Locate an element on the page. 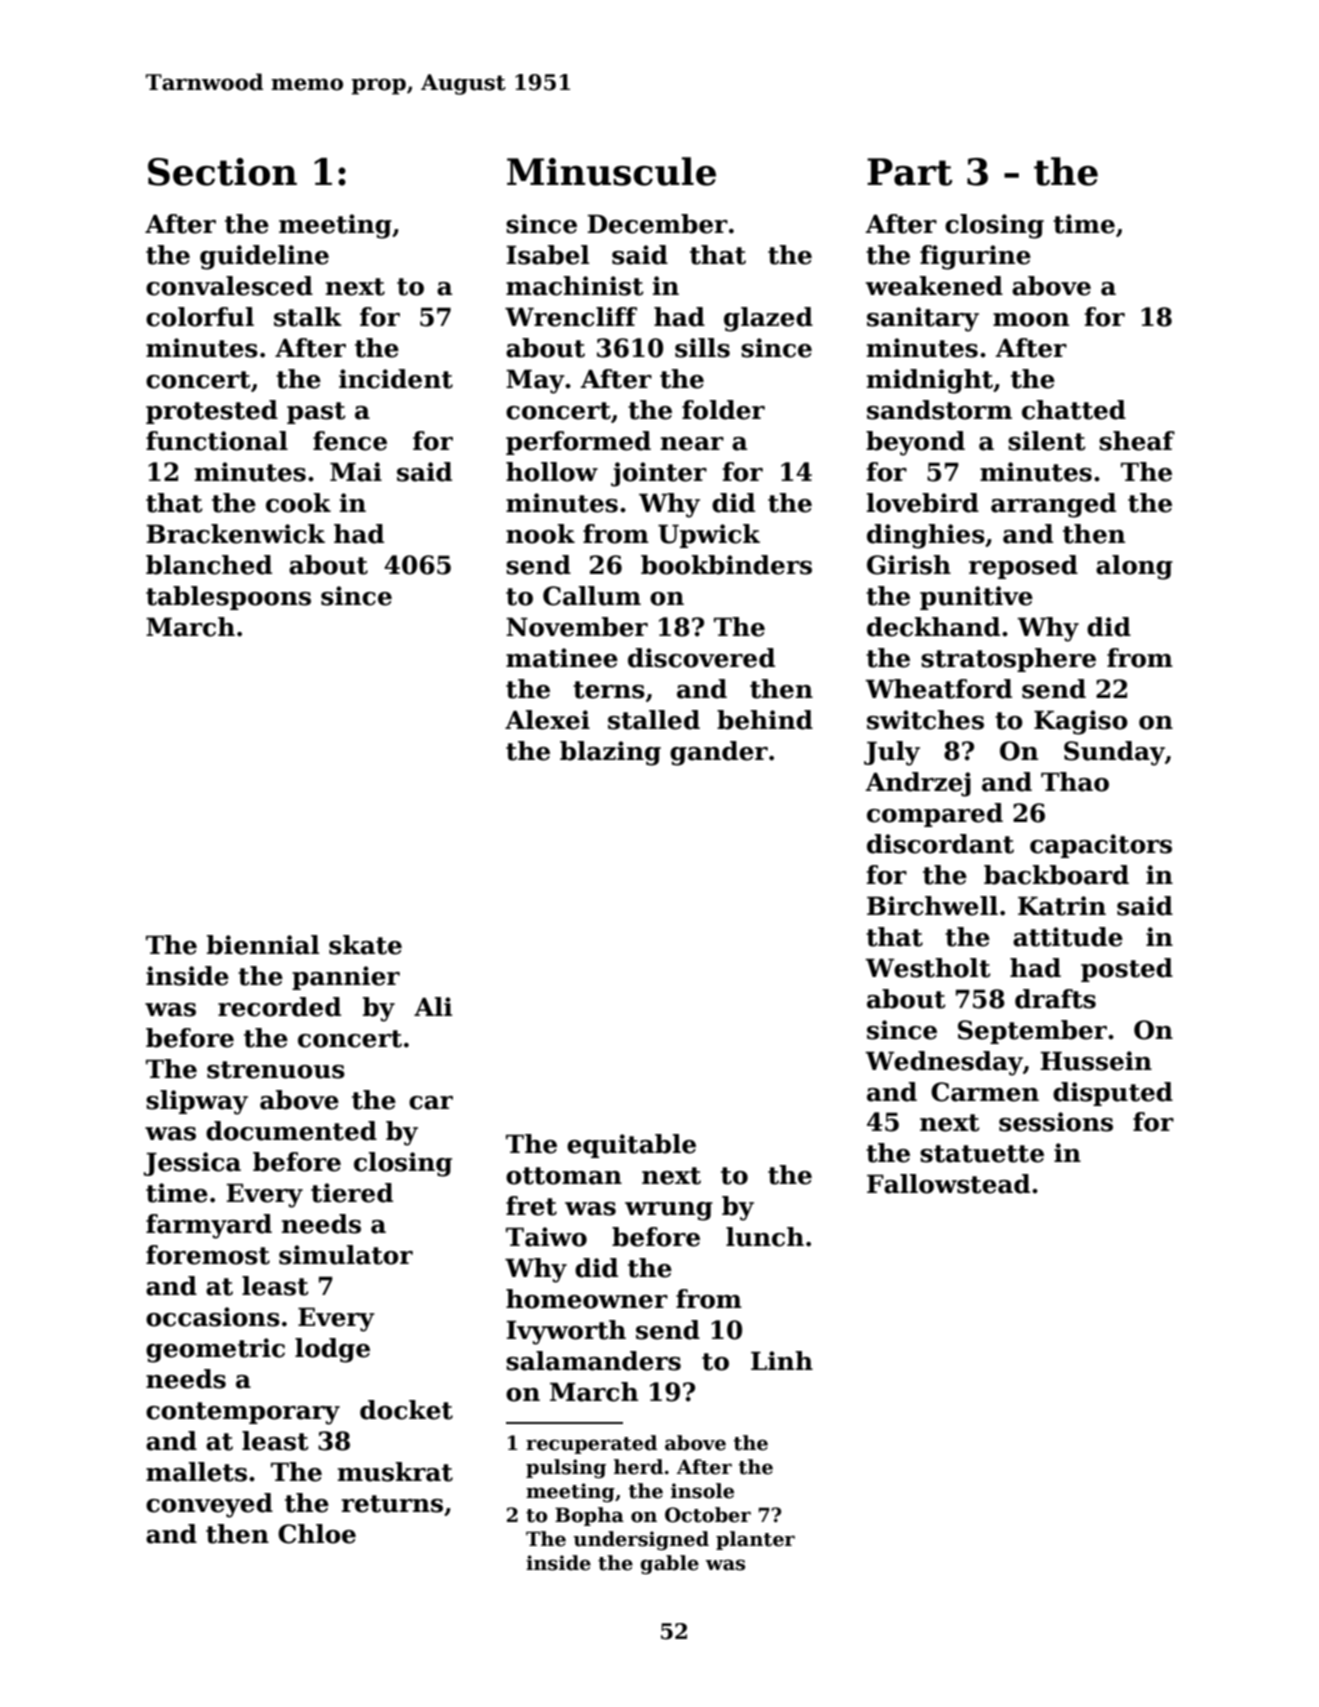 This image has height=1707, width=1319. Section is located at coordinates (222, 172).
